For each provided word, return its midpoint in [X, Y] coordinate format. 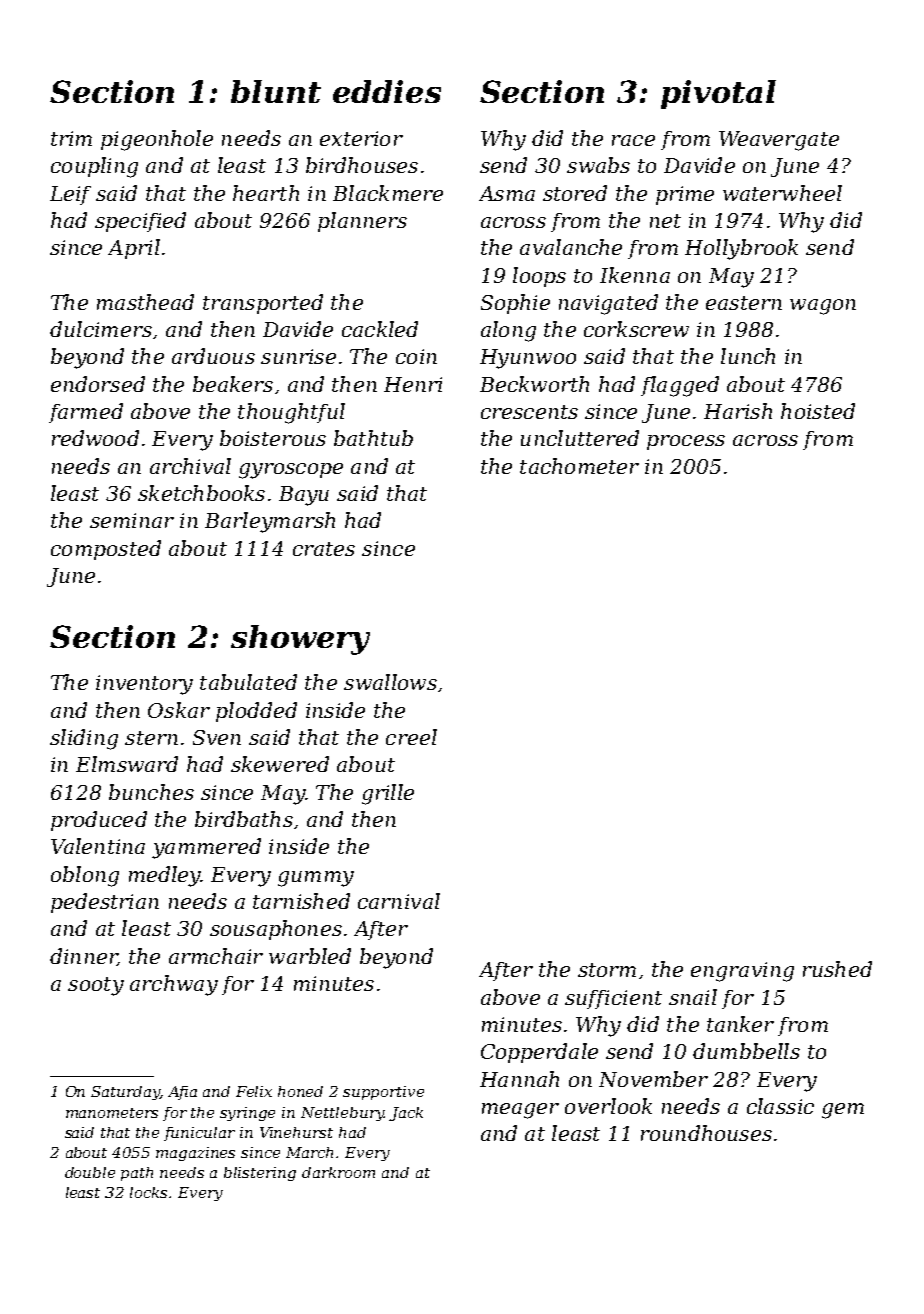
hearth [266, 193]
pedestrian [105, 903]
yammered [206, 848]
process [686, 442]
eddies [387, 91]
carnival [399, 901]
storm [607, 970]
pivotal [718, 94]
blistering [260, 1174]
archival [190, 466]
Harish [738, 411]
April [134, 249]
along [508, 331]
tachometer [579, 466]
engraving [742, 972]
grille [388, 794]
